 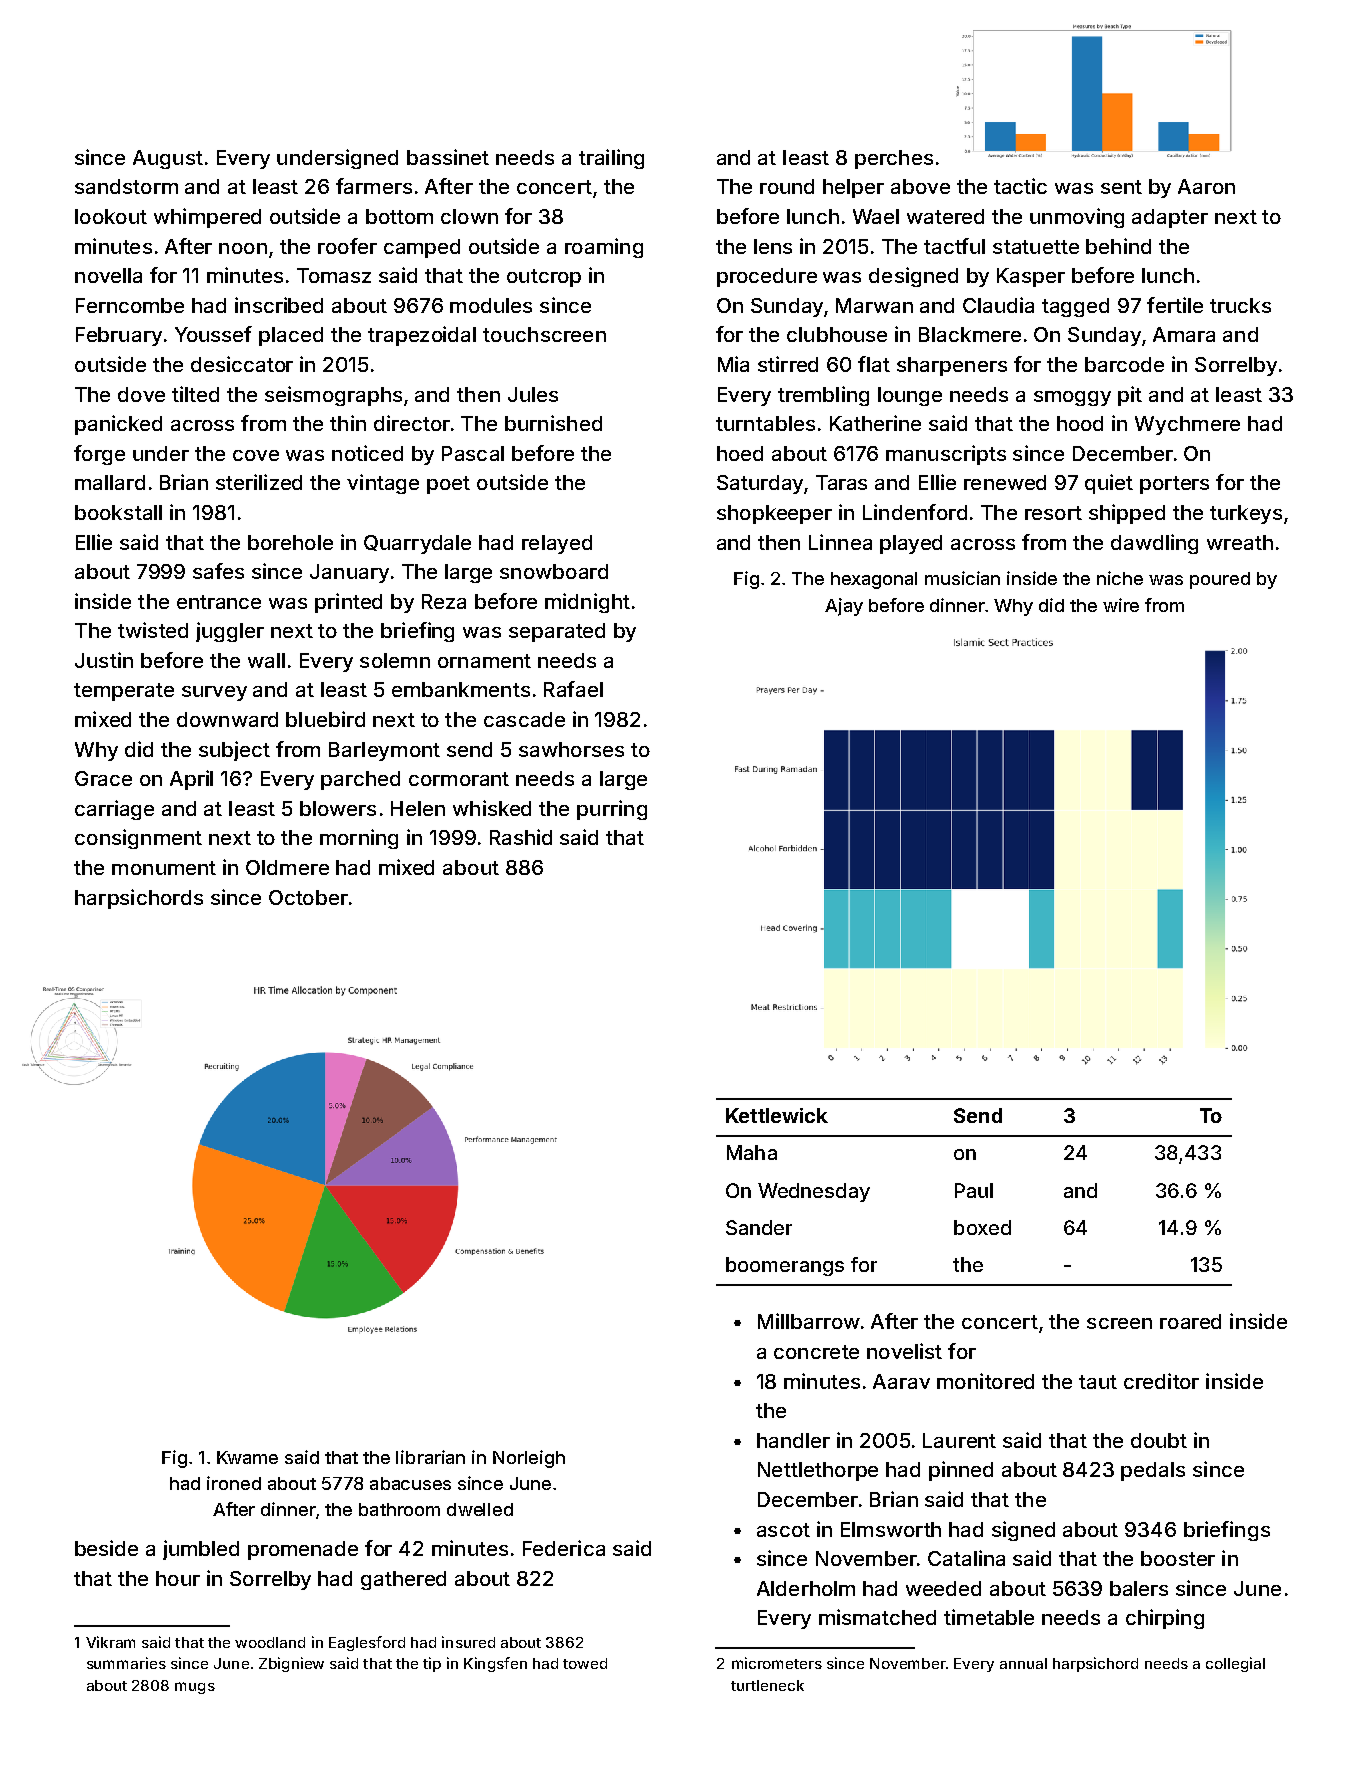 I want to click on handler, so click(x=793, y=1440).
